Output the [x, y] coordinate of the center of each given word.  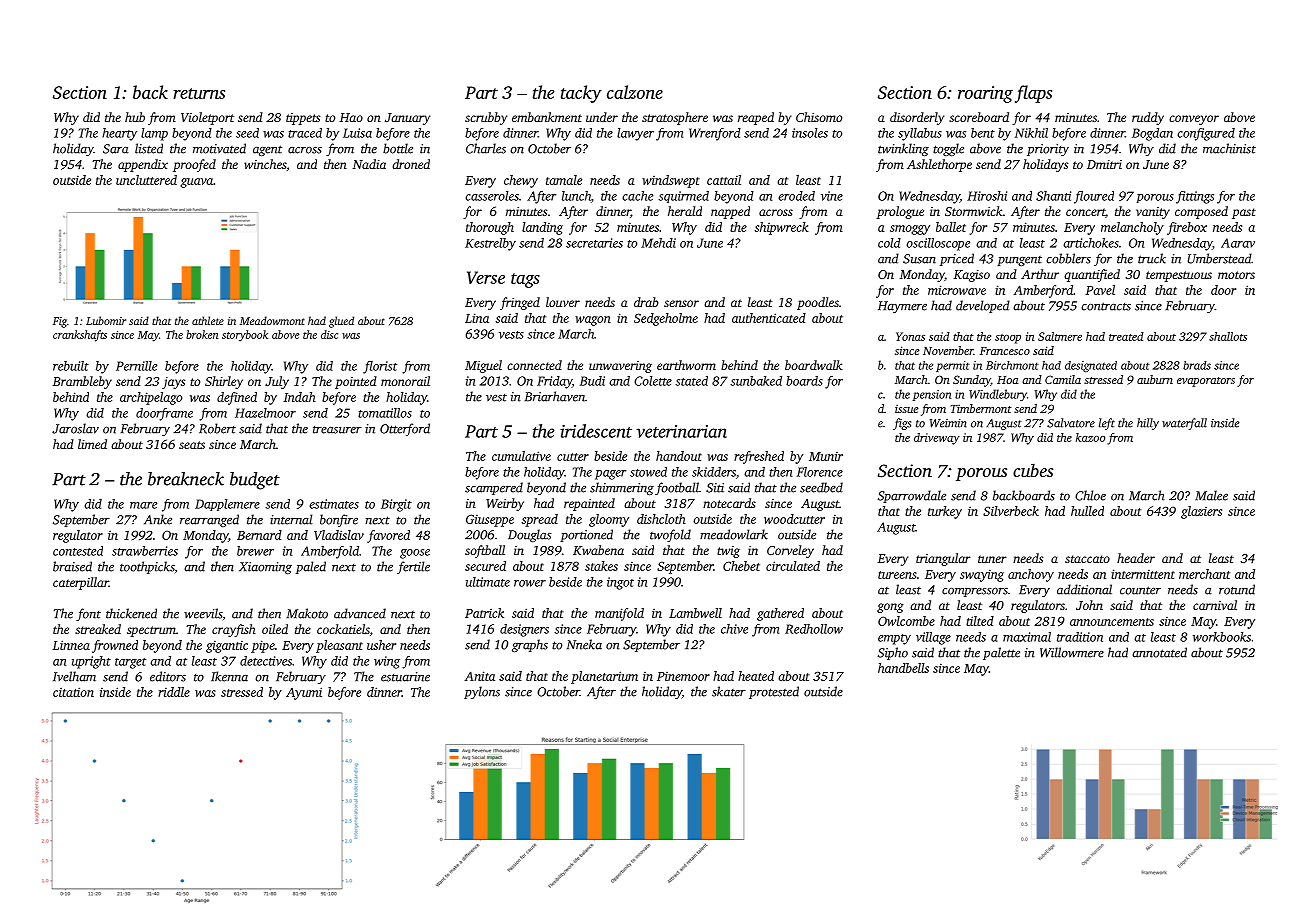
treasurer [337, 430]
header [1136, 558]
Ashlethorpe [939, 165]
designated [1091, 367]
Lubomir [106, 320]
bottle [398, 148]
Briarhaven [555, 396]
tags [525, 280]
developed [983, 306]
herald [685, 211]
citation [73, 692]
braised [72, 566]
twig [728, 552]
